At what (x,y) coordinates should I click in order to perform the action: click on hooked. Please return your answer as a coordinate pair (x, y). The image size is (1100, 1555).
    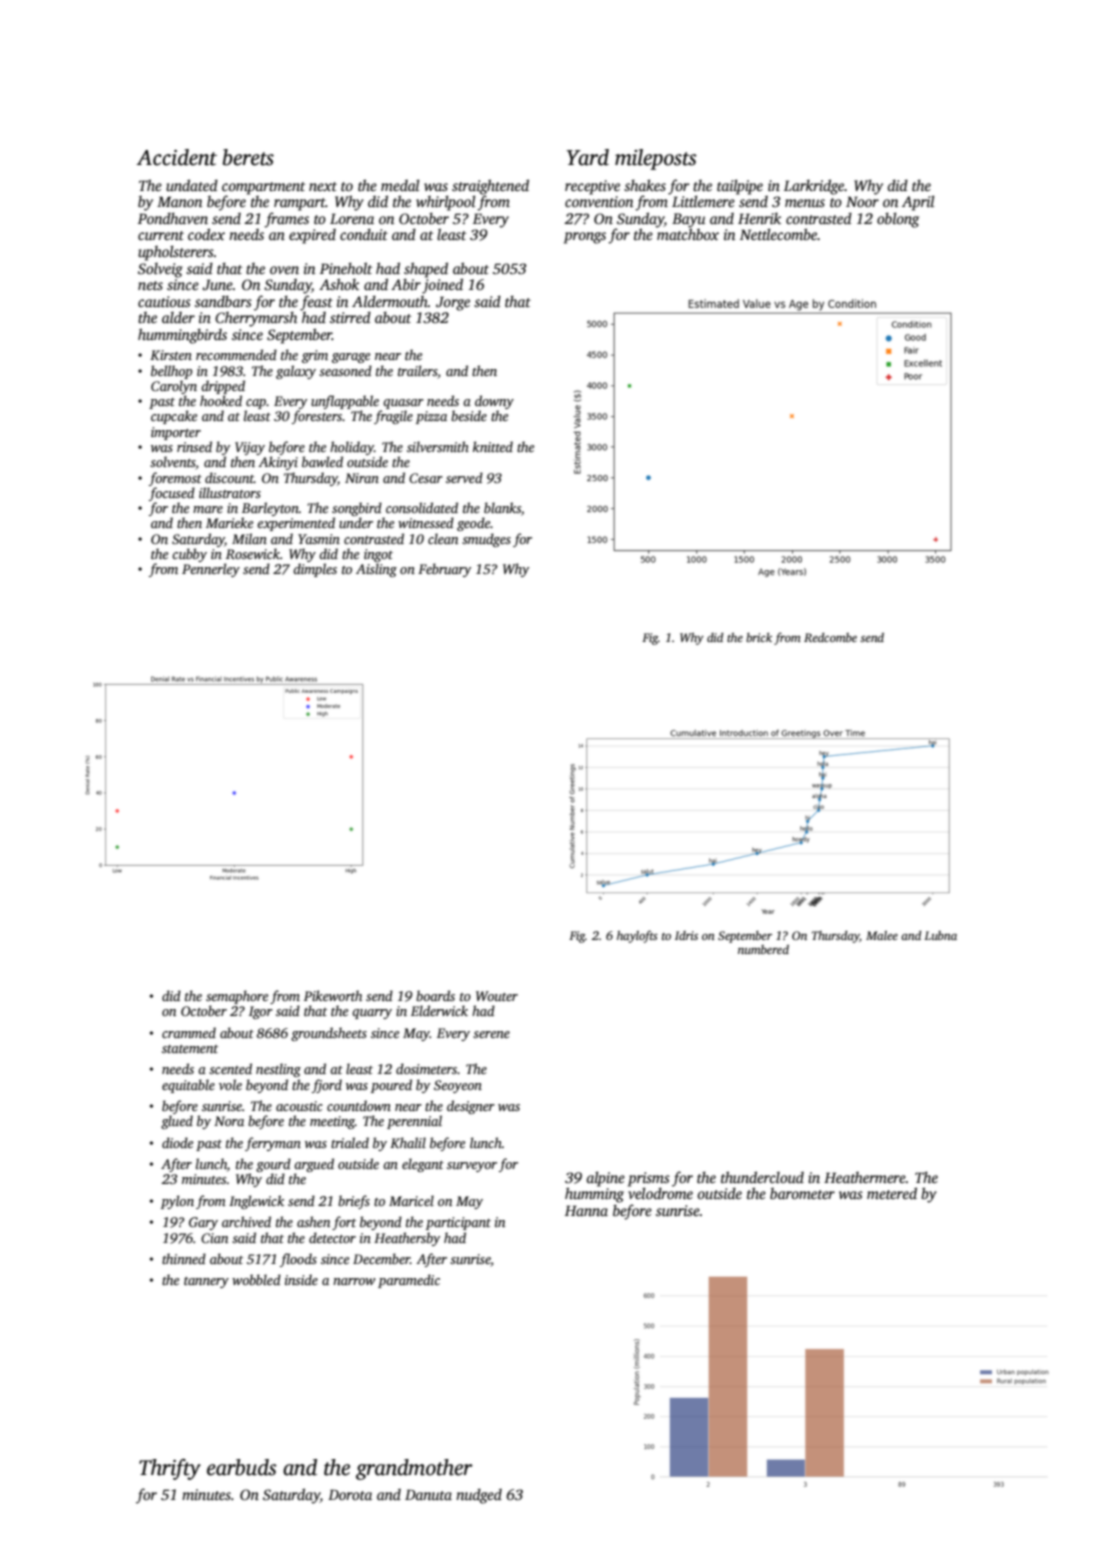
    Looking at the image, I should click on (221, 400).
